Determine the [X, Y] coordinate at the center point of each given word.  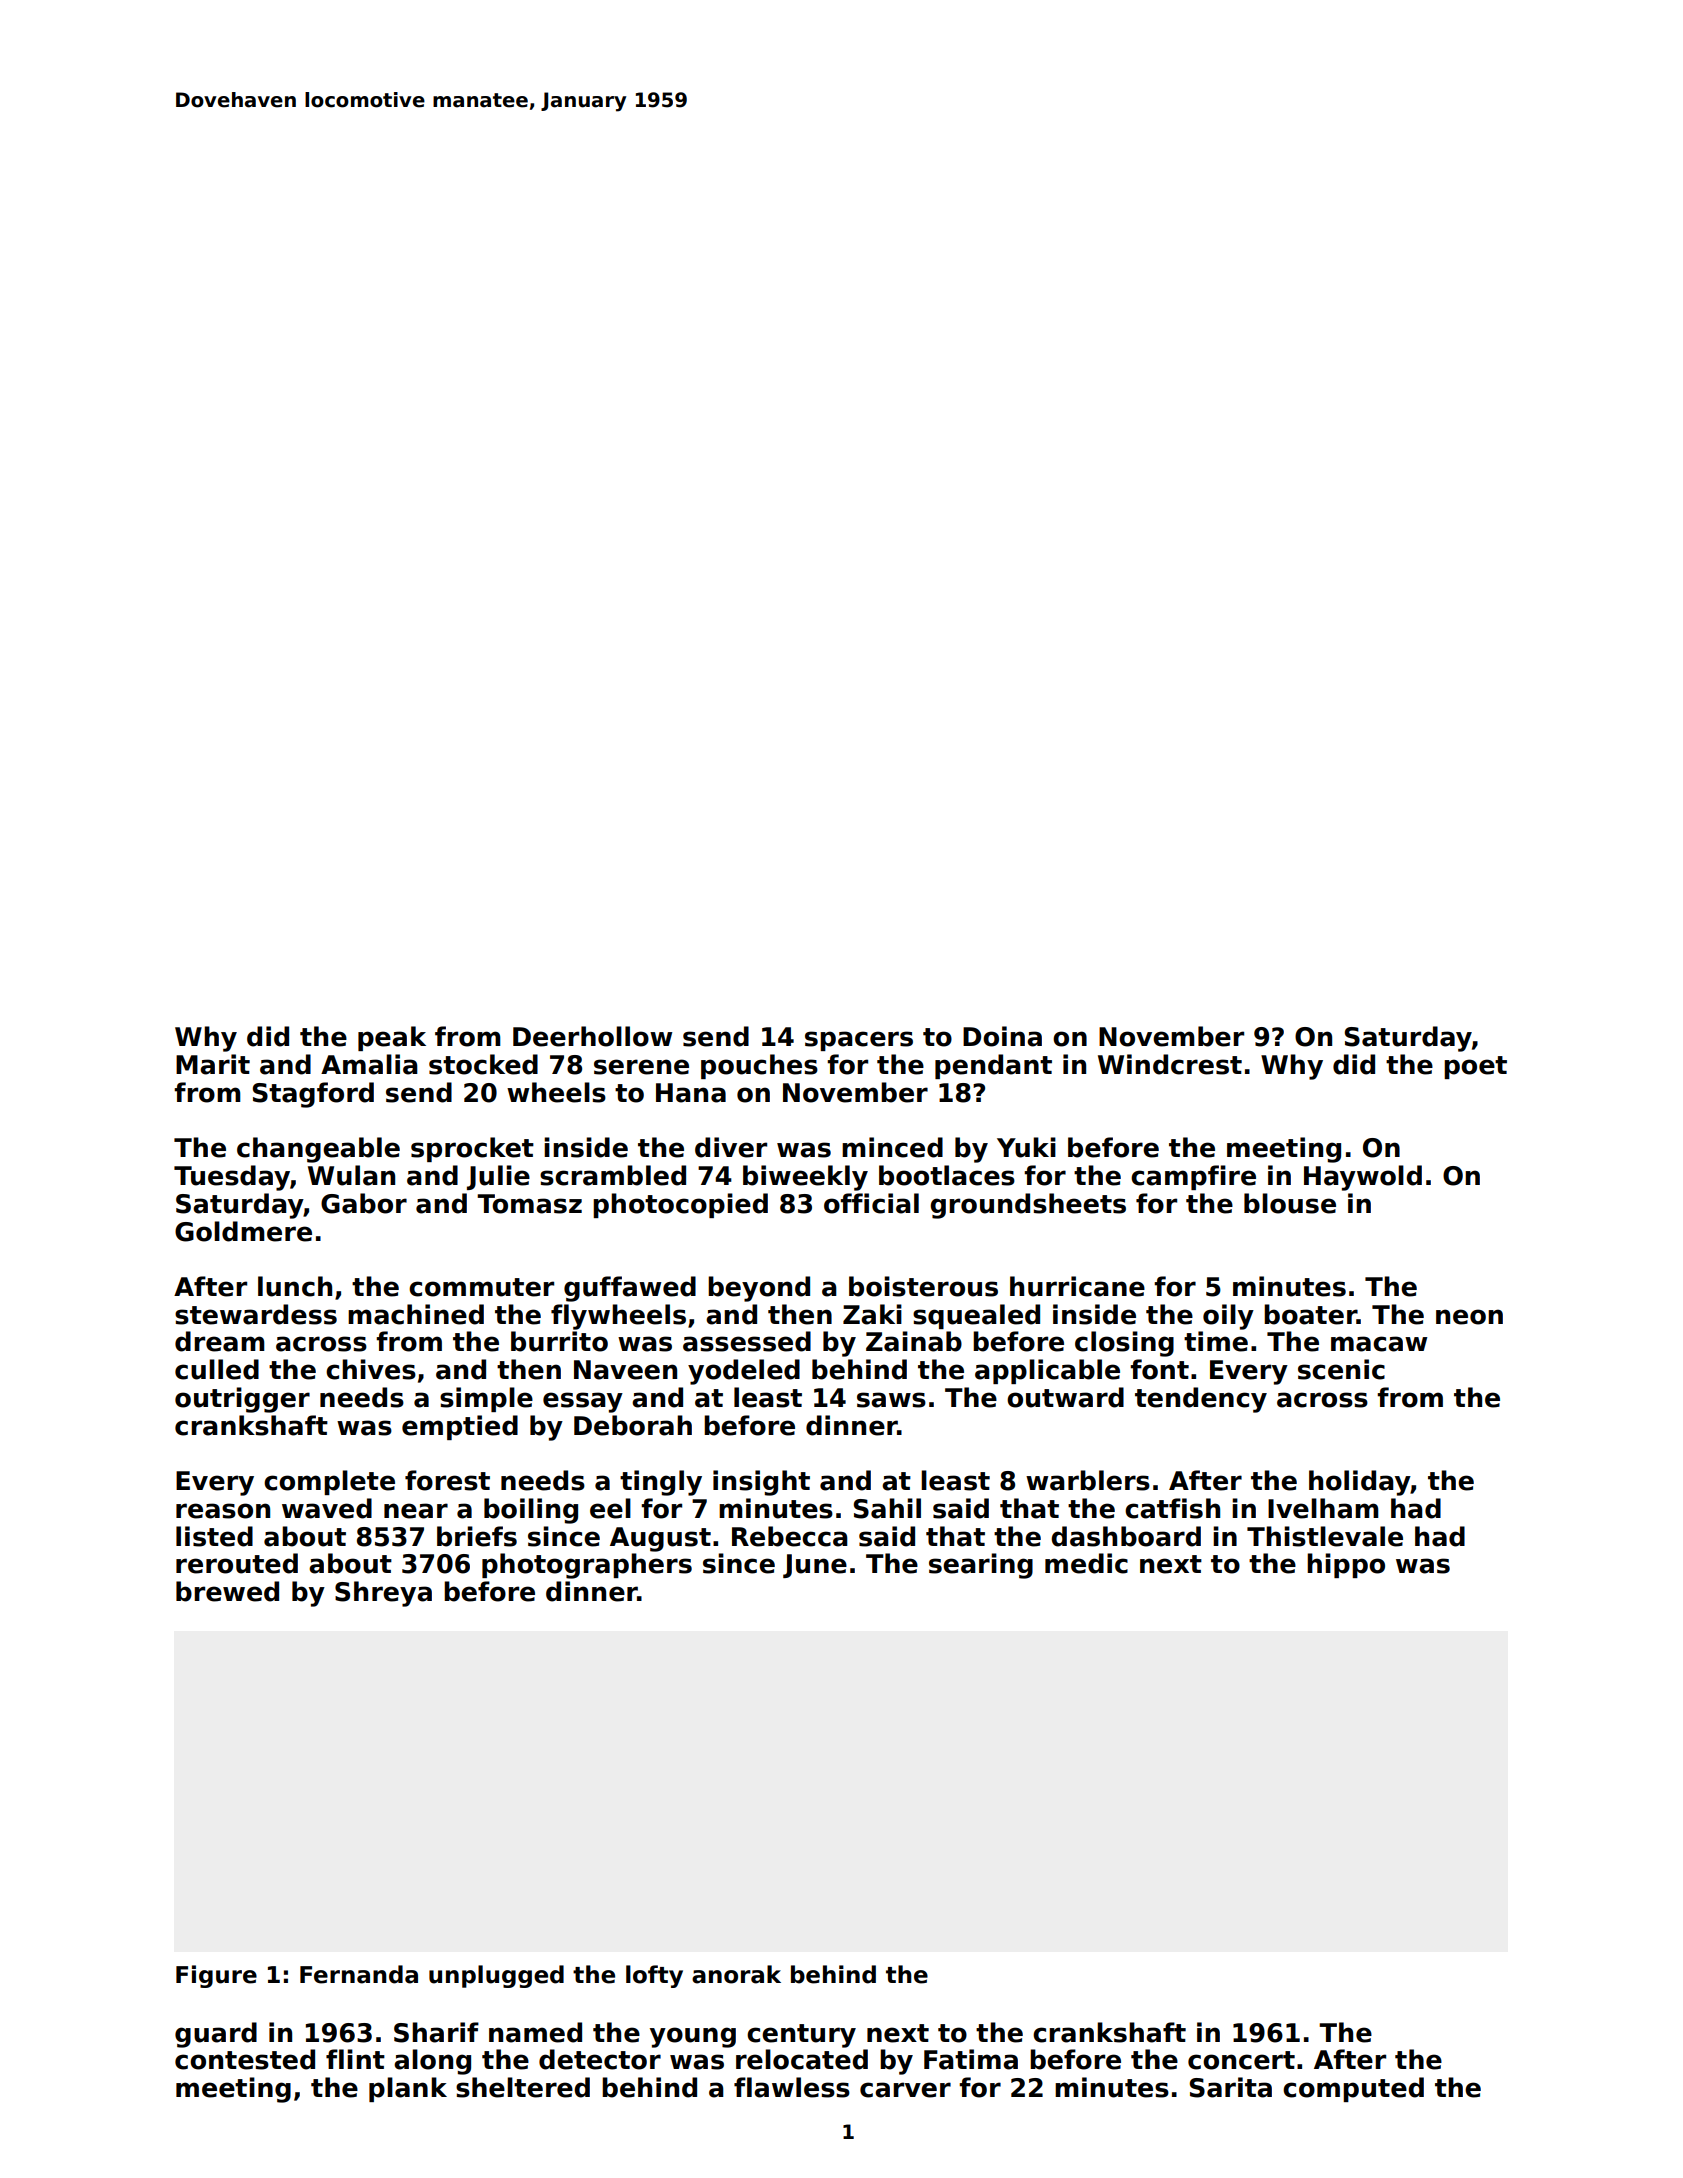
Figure [216, 1976]
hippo [1346, 1565]
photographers [587, 1566]
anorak [736, 1974]
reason [223, 1511]
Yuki [1026, 1147]
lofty [654, 1976]
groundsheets [1028, 1206]
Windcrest [1170, 1064]
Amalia [369, 1064]
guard [216, 2035]
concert [1241, 2060]
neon [1469, 1317]
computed [1353, 2089]
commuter [481, 1287]
